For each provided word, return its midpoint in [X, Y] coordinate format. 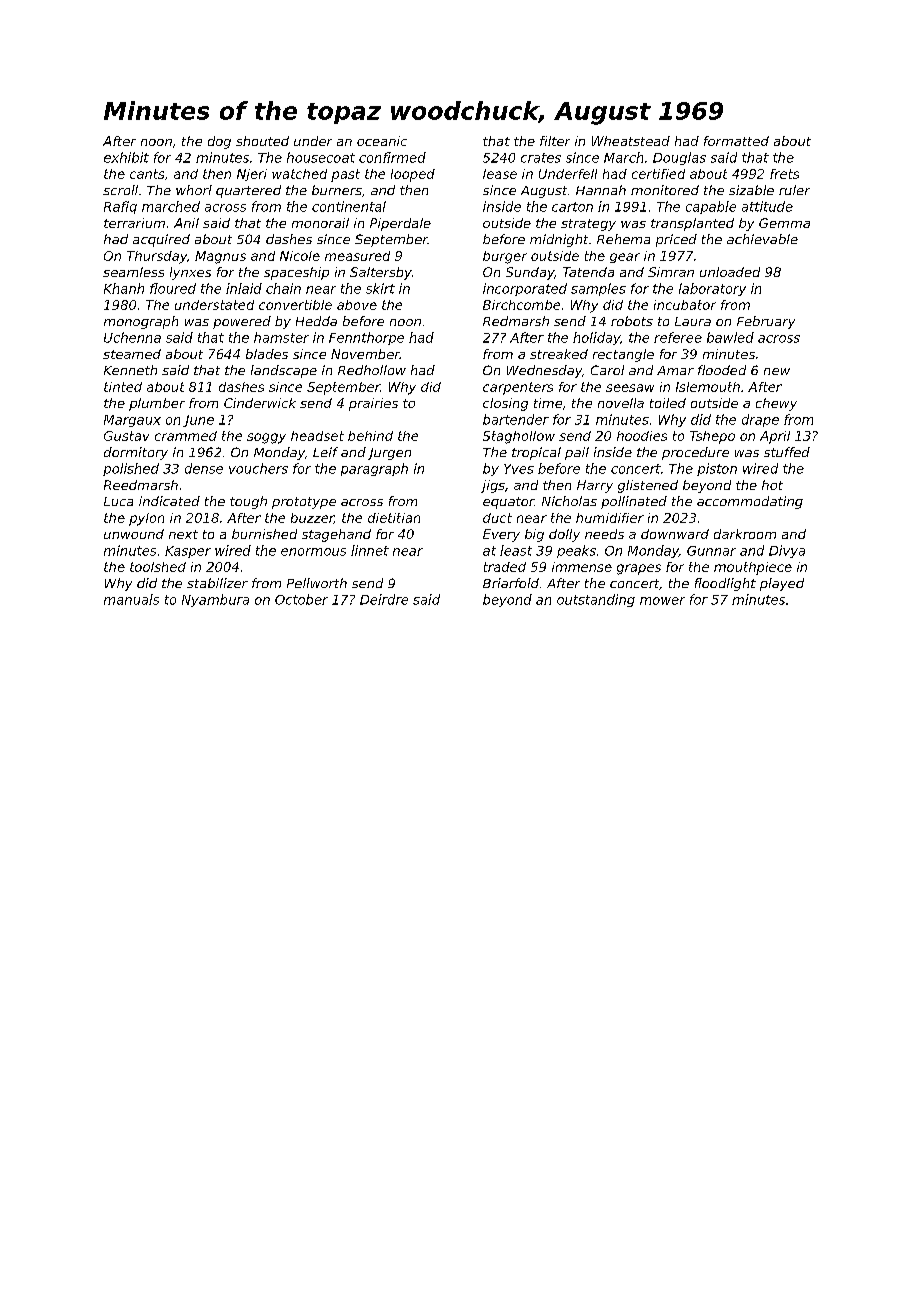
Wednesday [544, 371]
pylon [146, 519]
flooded [722, 370]
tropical [536, 453]
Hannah [601, 190]
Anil [186, 223]
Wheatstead [631, 141]
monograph [141, 322]
